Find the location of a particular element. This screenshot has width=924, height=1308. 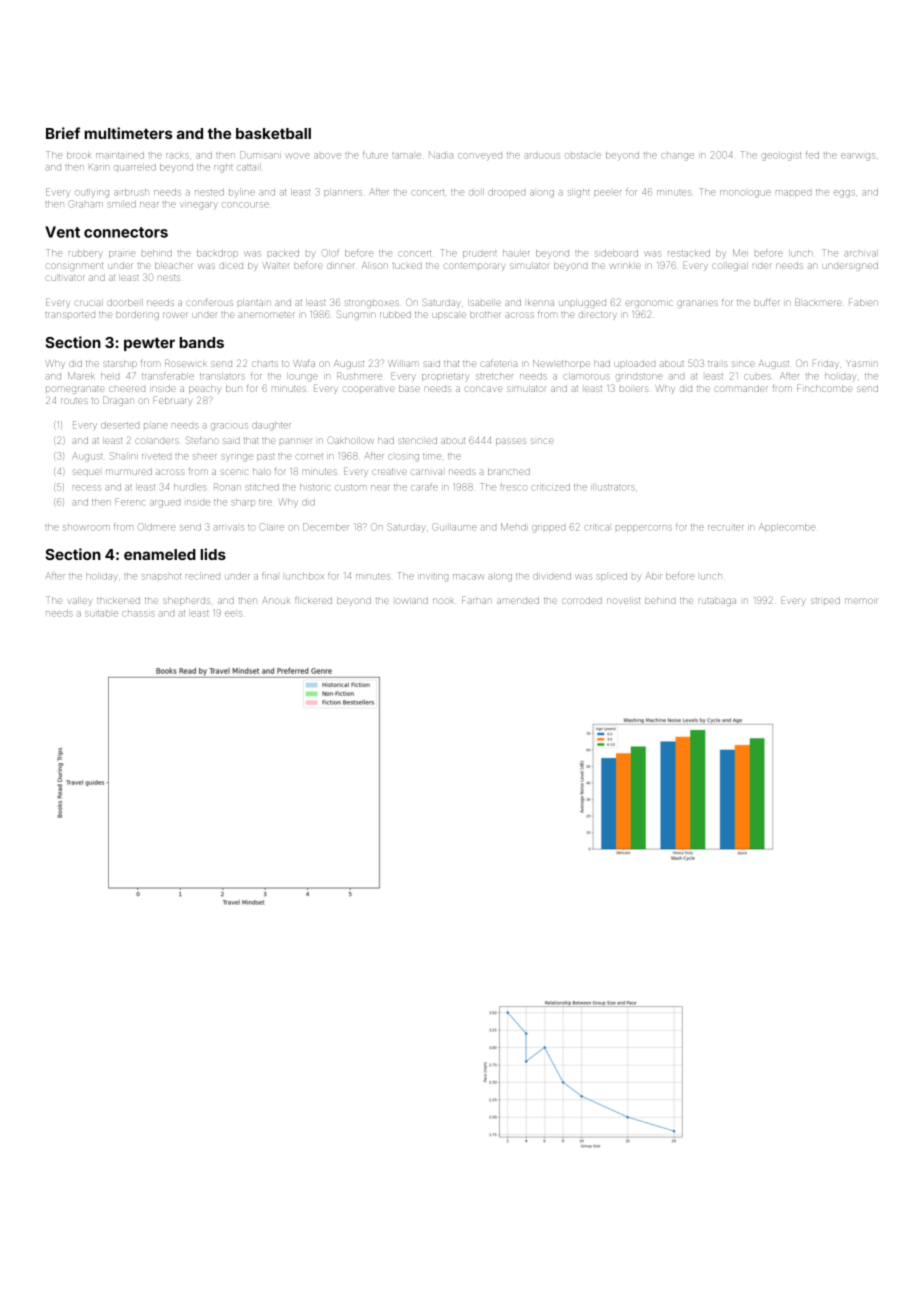

base is located at coordinates (409, 388).
